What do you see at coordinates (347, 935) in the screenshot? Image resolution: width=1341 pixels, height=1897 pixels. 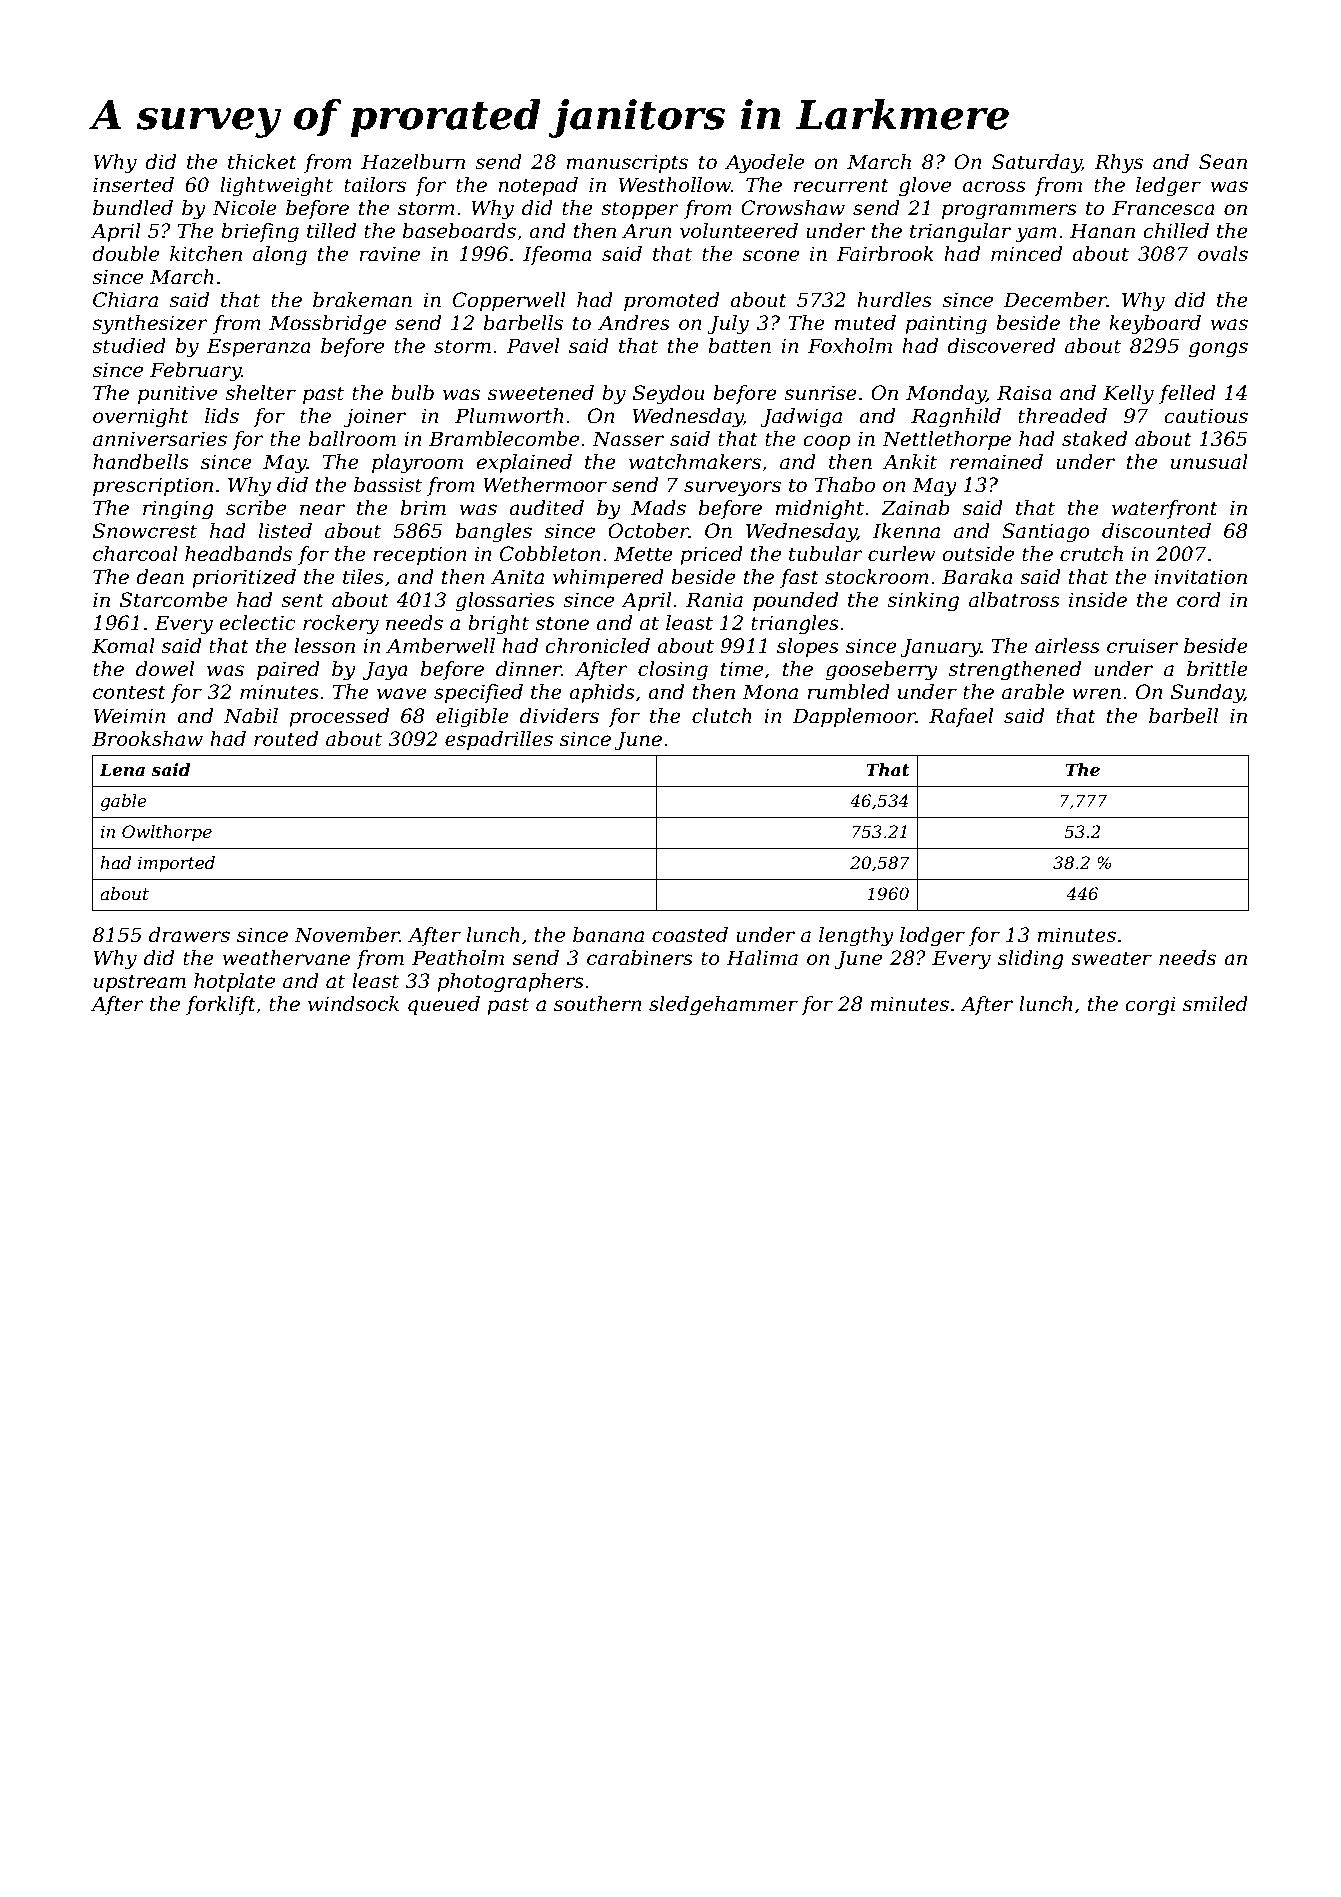 I see `November` at bounding box center [347, 935].
